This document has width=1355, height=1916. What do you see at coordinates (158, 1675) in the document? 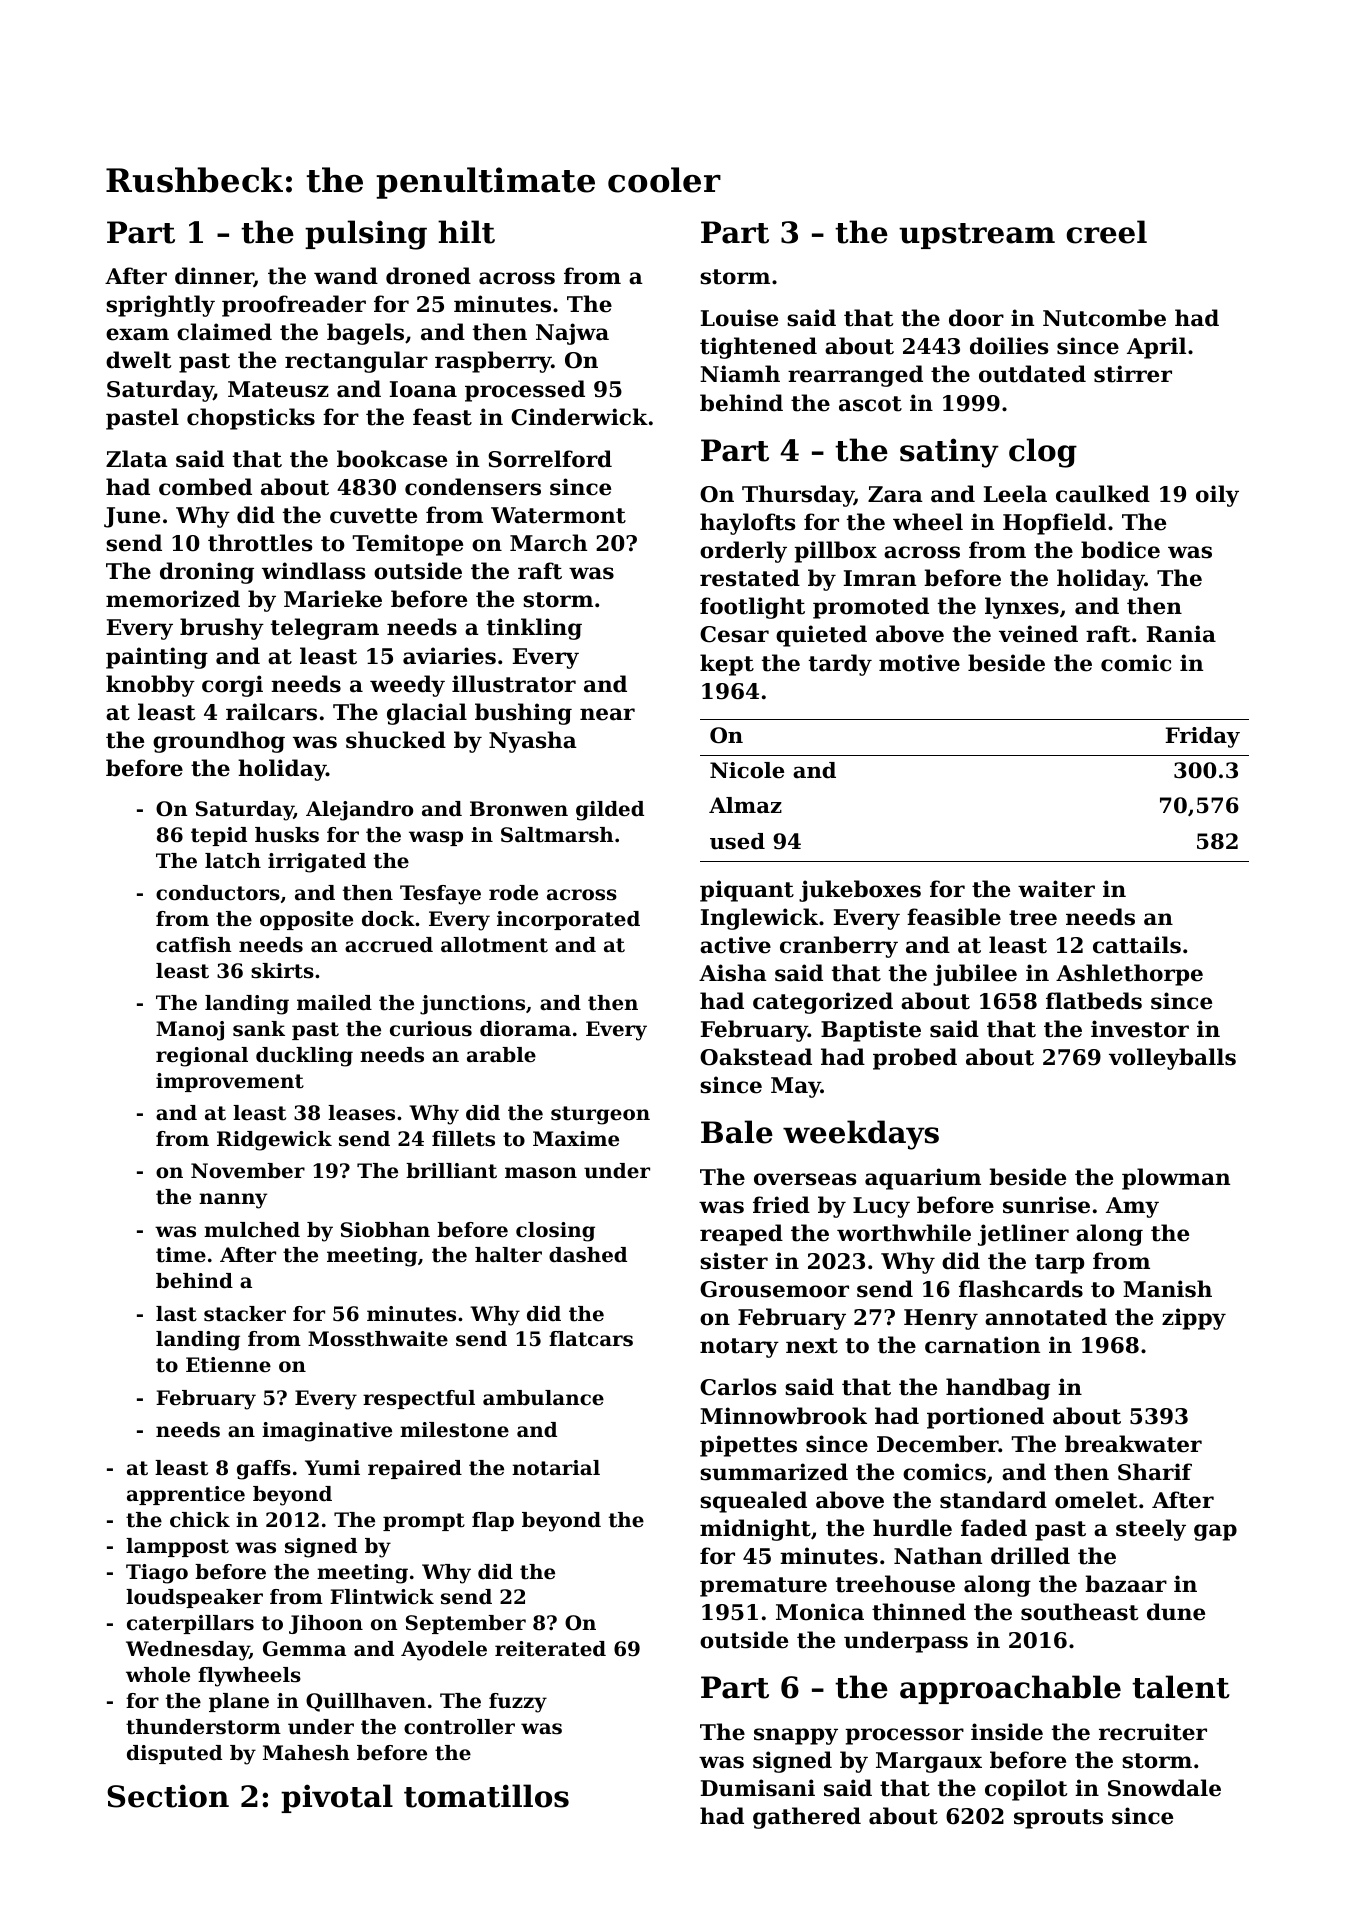
I see `whole` at bounding box center [158, 1675].
